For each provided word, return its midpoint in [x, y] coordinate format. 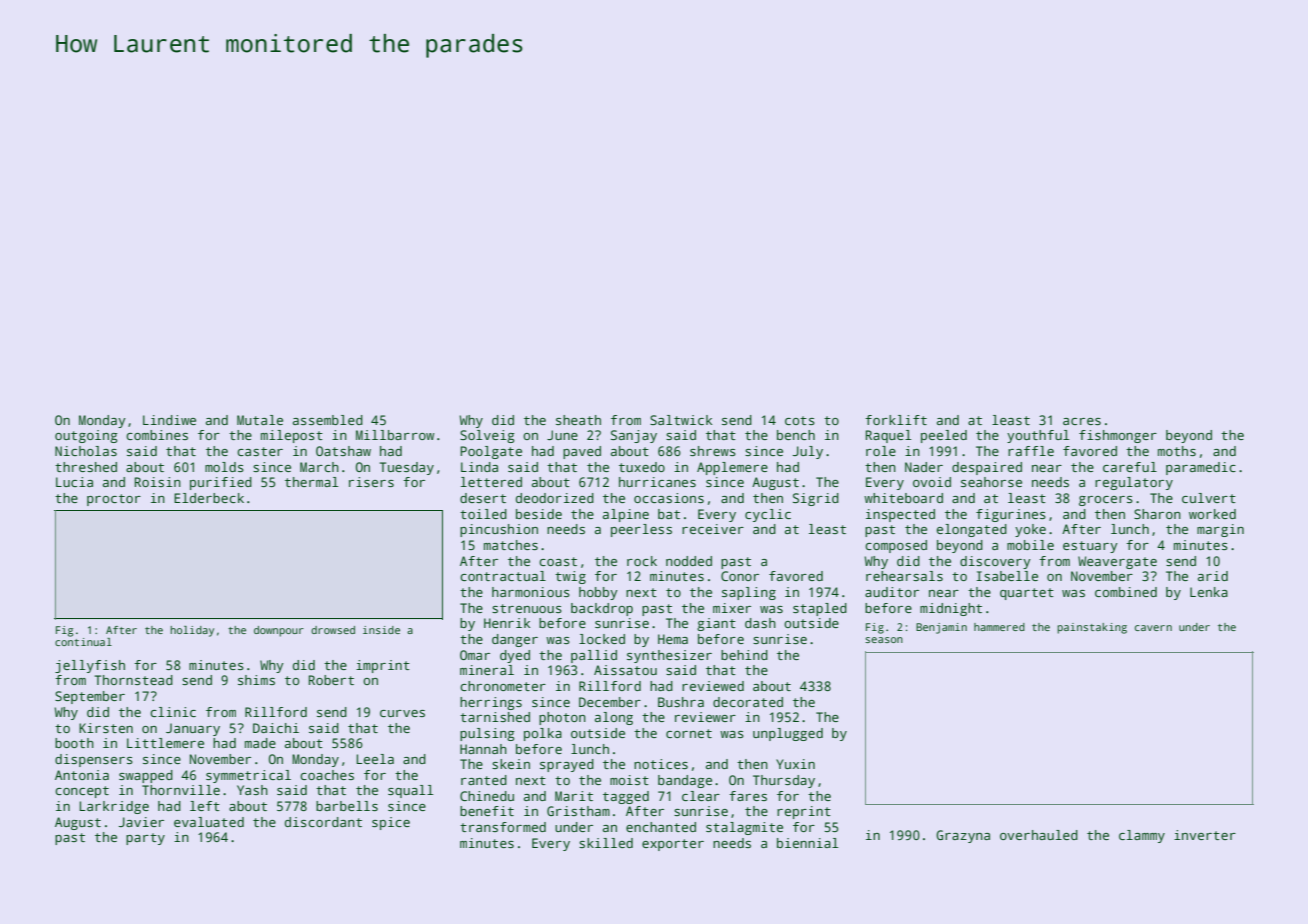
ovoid [932, 482]
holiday [192, 631]
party [145, 839]
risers [371, 482]
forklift [896, 420]
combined [1126, 592]
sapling [749, 593]
